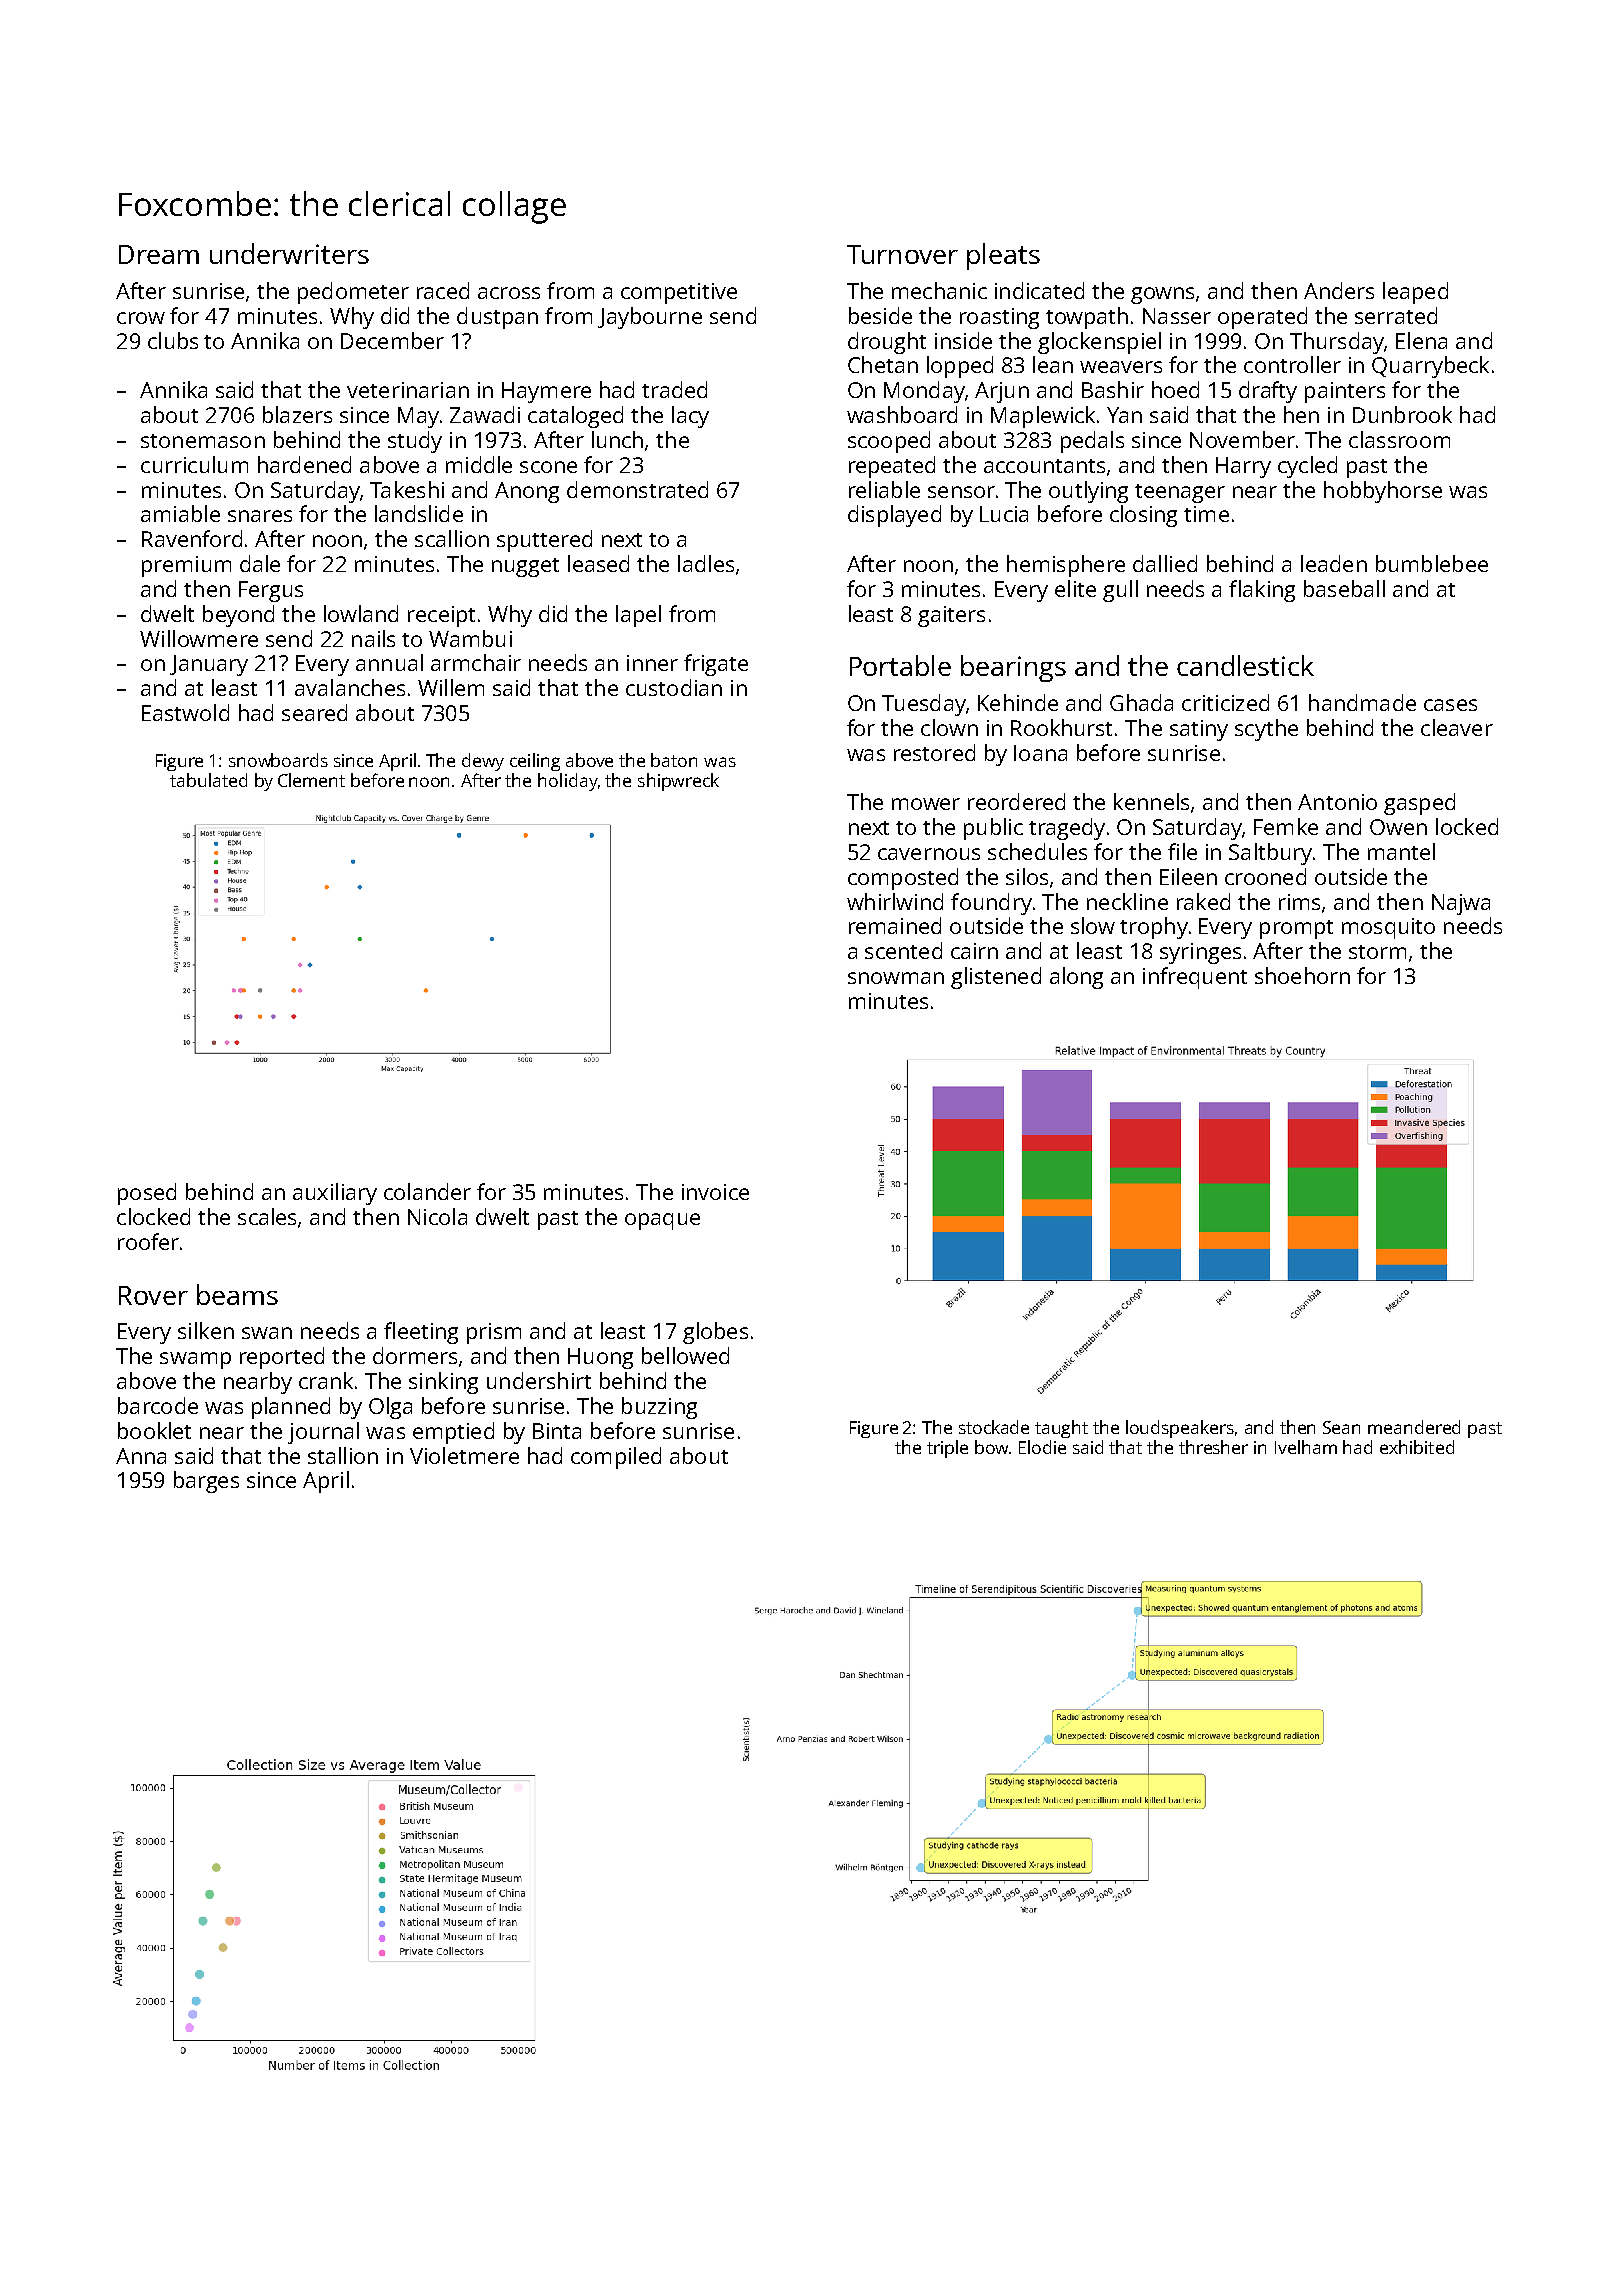 This screenshot has width=1620, height=2292. What do you see at coordinates (1432, 563) in the screenshot?
I see `bumblebee` at bounding box center [1432, 563].
